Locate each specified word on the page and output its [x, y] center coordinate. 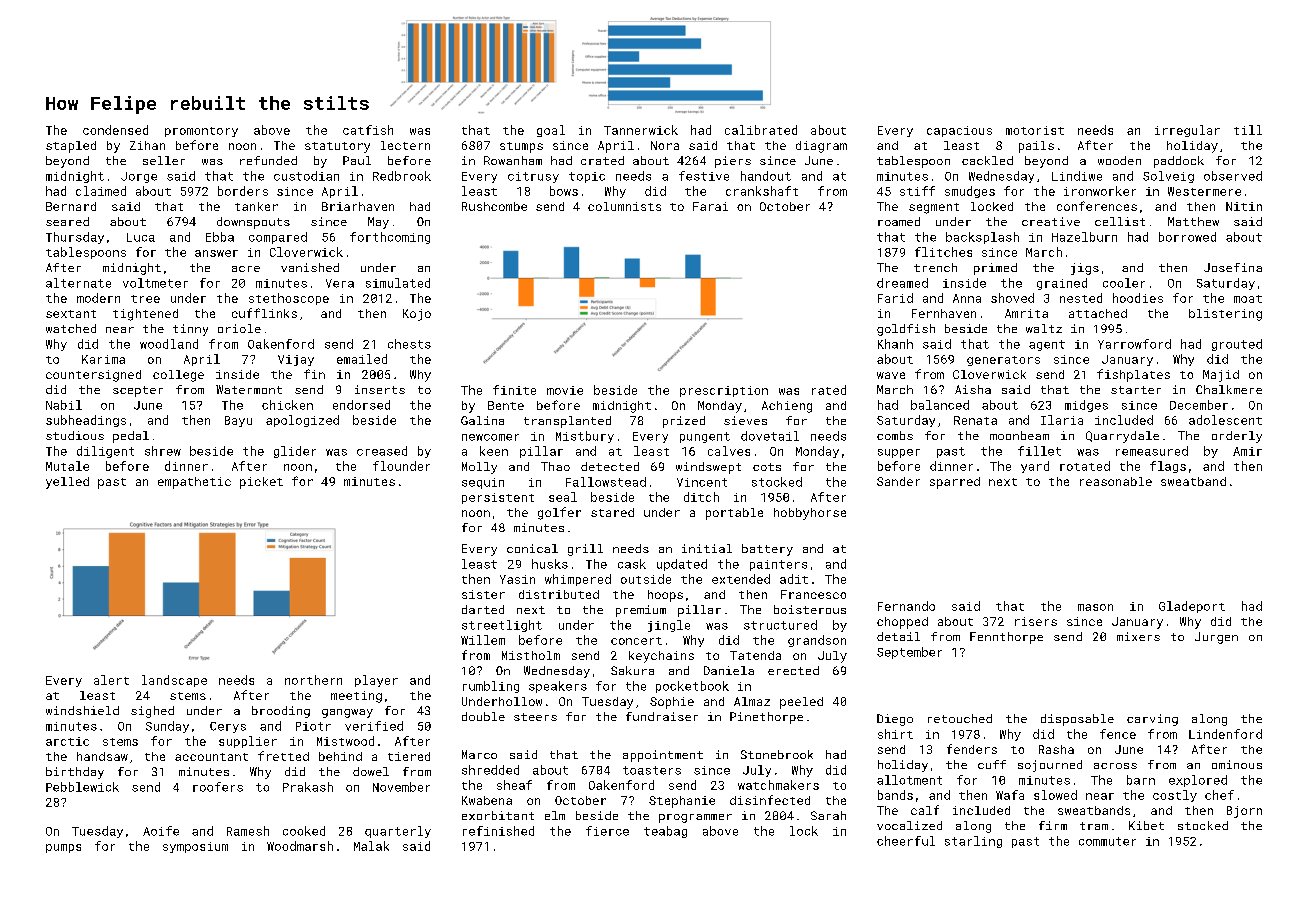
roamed [899, 221]
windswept [708, 468]
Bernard [71, 206]
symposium [195, 847]
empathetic [194, 483]
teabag [665, 832]
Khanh [895, 344]
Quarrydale [1122, 437]
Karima [103, 359]
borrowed [1187, 237]
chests [409, 344]
